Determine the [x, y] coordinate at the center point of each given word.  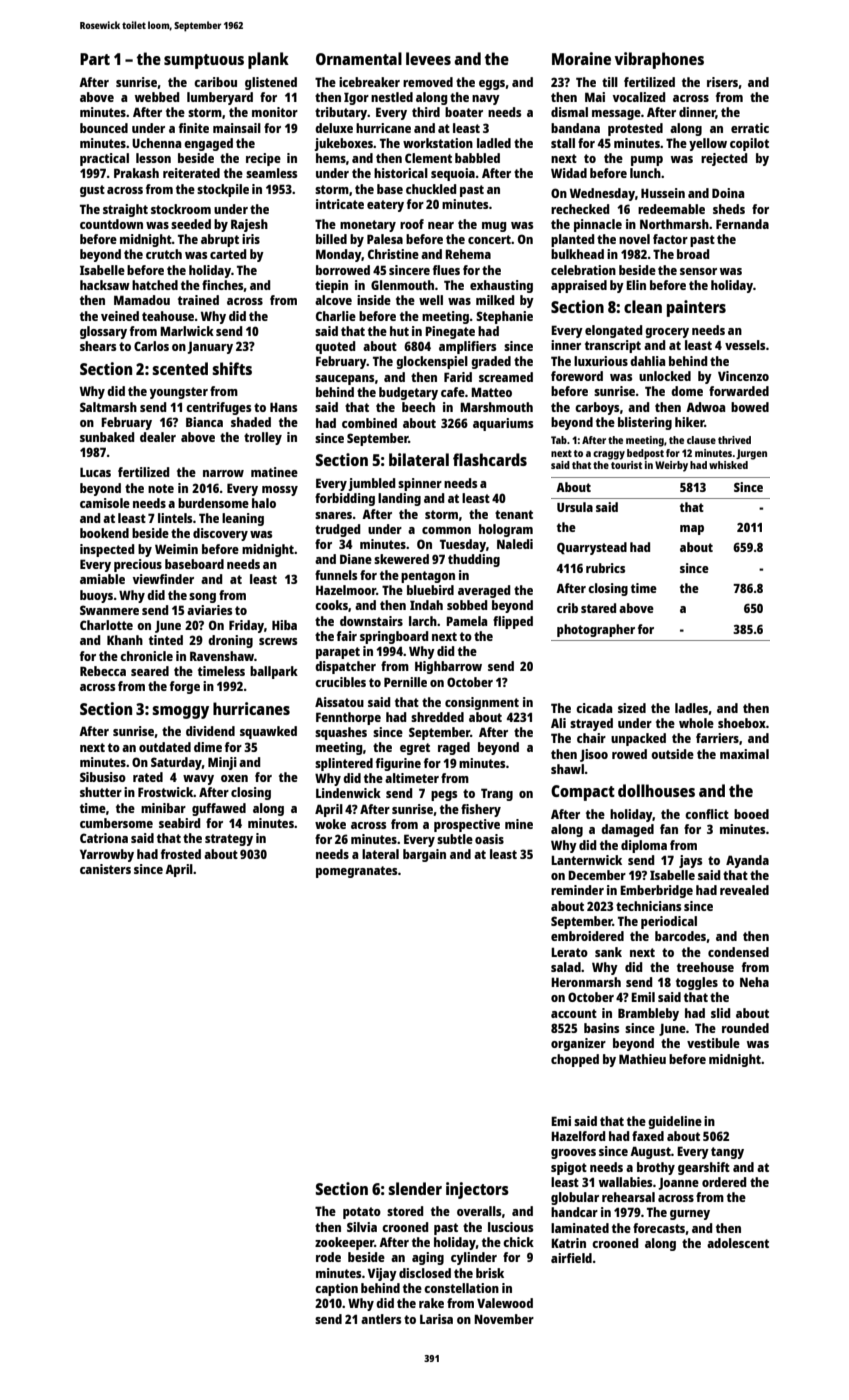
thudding [474, 560]
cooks [331, 605]
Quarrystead [592, 548]
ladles [691, 708]
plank [268, 60]
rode [328, 1257]
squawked [268, 732]
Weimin [176, 549]
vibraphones [659, 60]
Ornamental [359, 58]
